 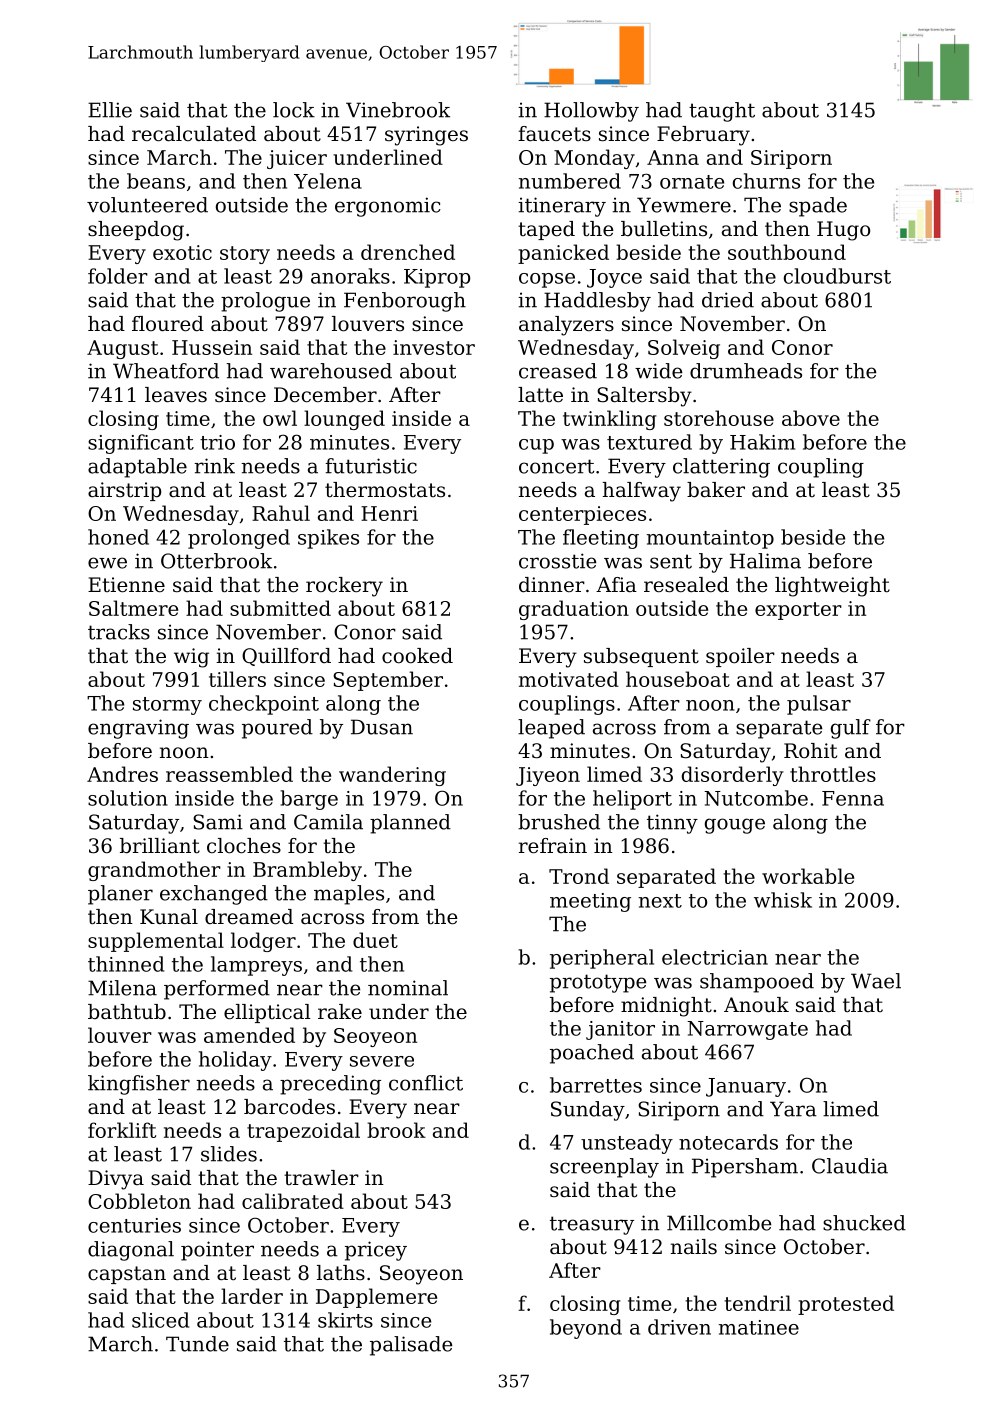 What do you see at coordinates (757, 1303) in the screenshot?
I see `tendril` at bounding box center [757, 1303].
